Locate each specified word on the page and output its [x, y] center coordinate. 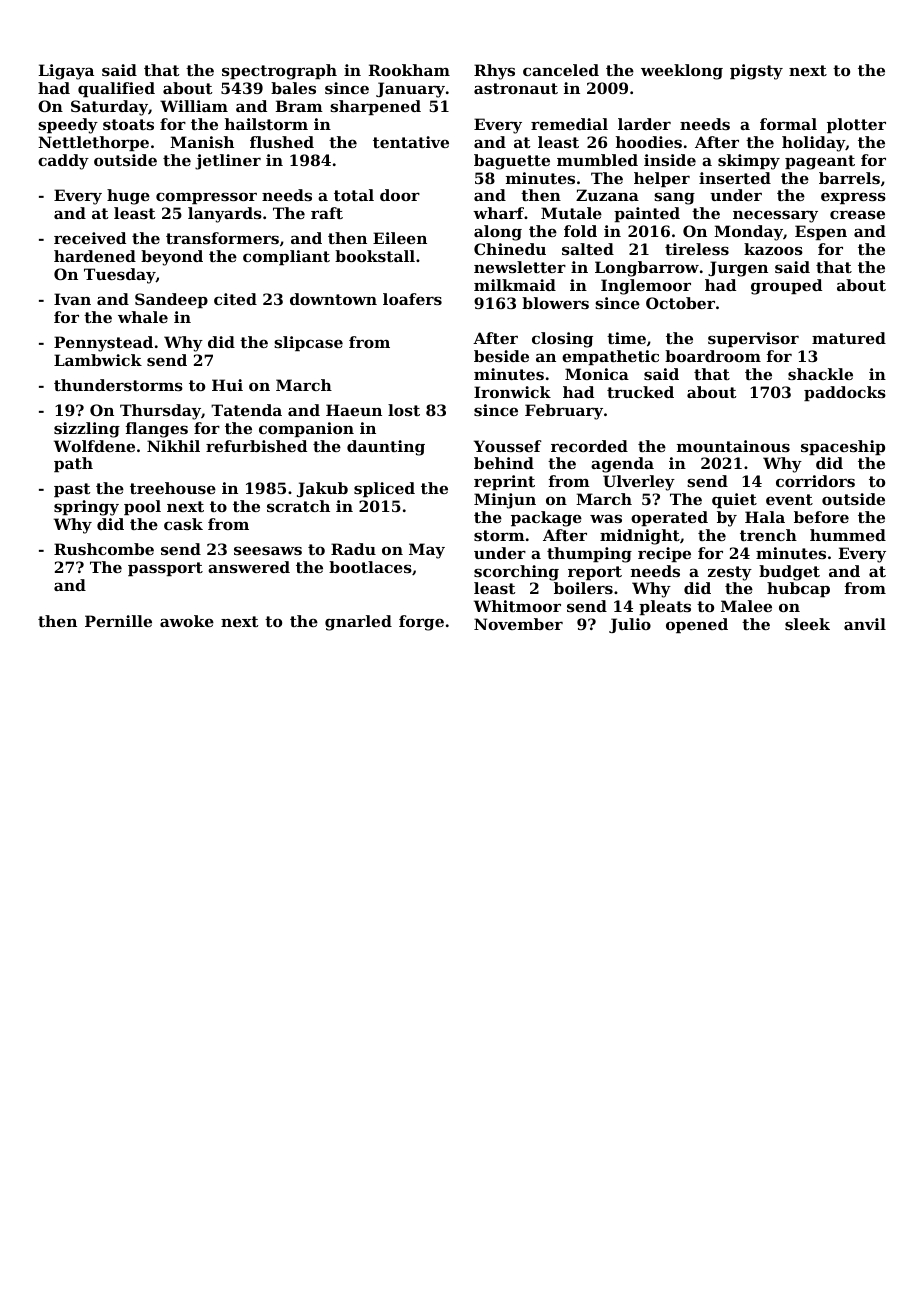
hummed [848, 535]
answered [249, 567]
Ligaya [66, 72]
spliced [384, 489]
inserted [735, 178]
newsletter [520, 267]
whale [143, 317]
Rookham [409, 70]
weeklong [682, 72]
